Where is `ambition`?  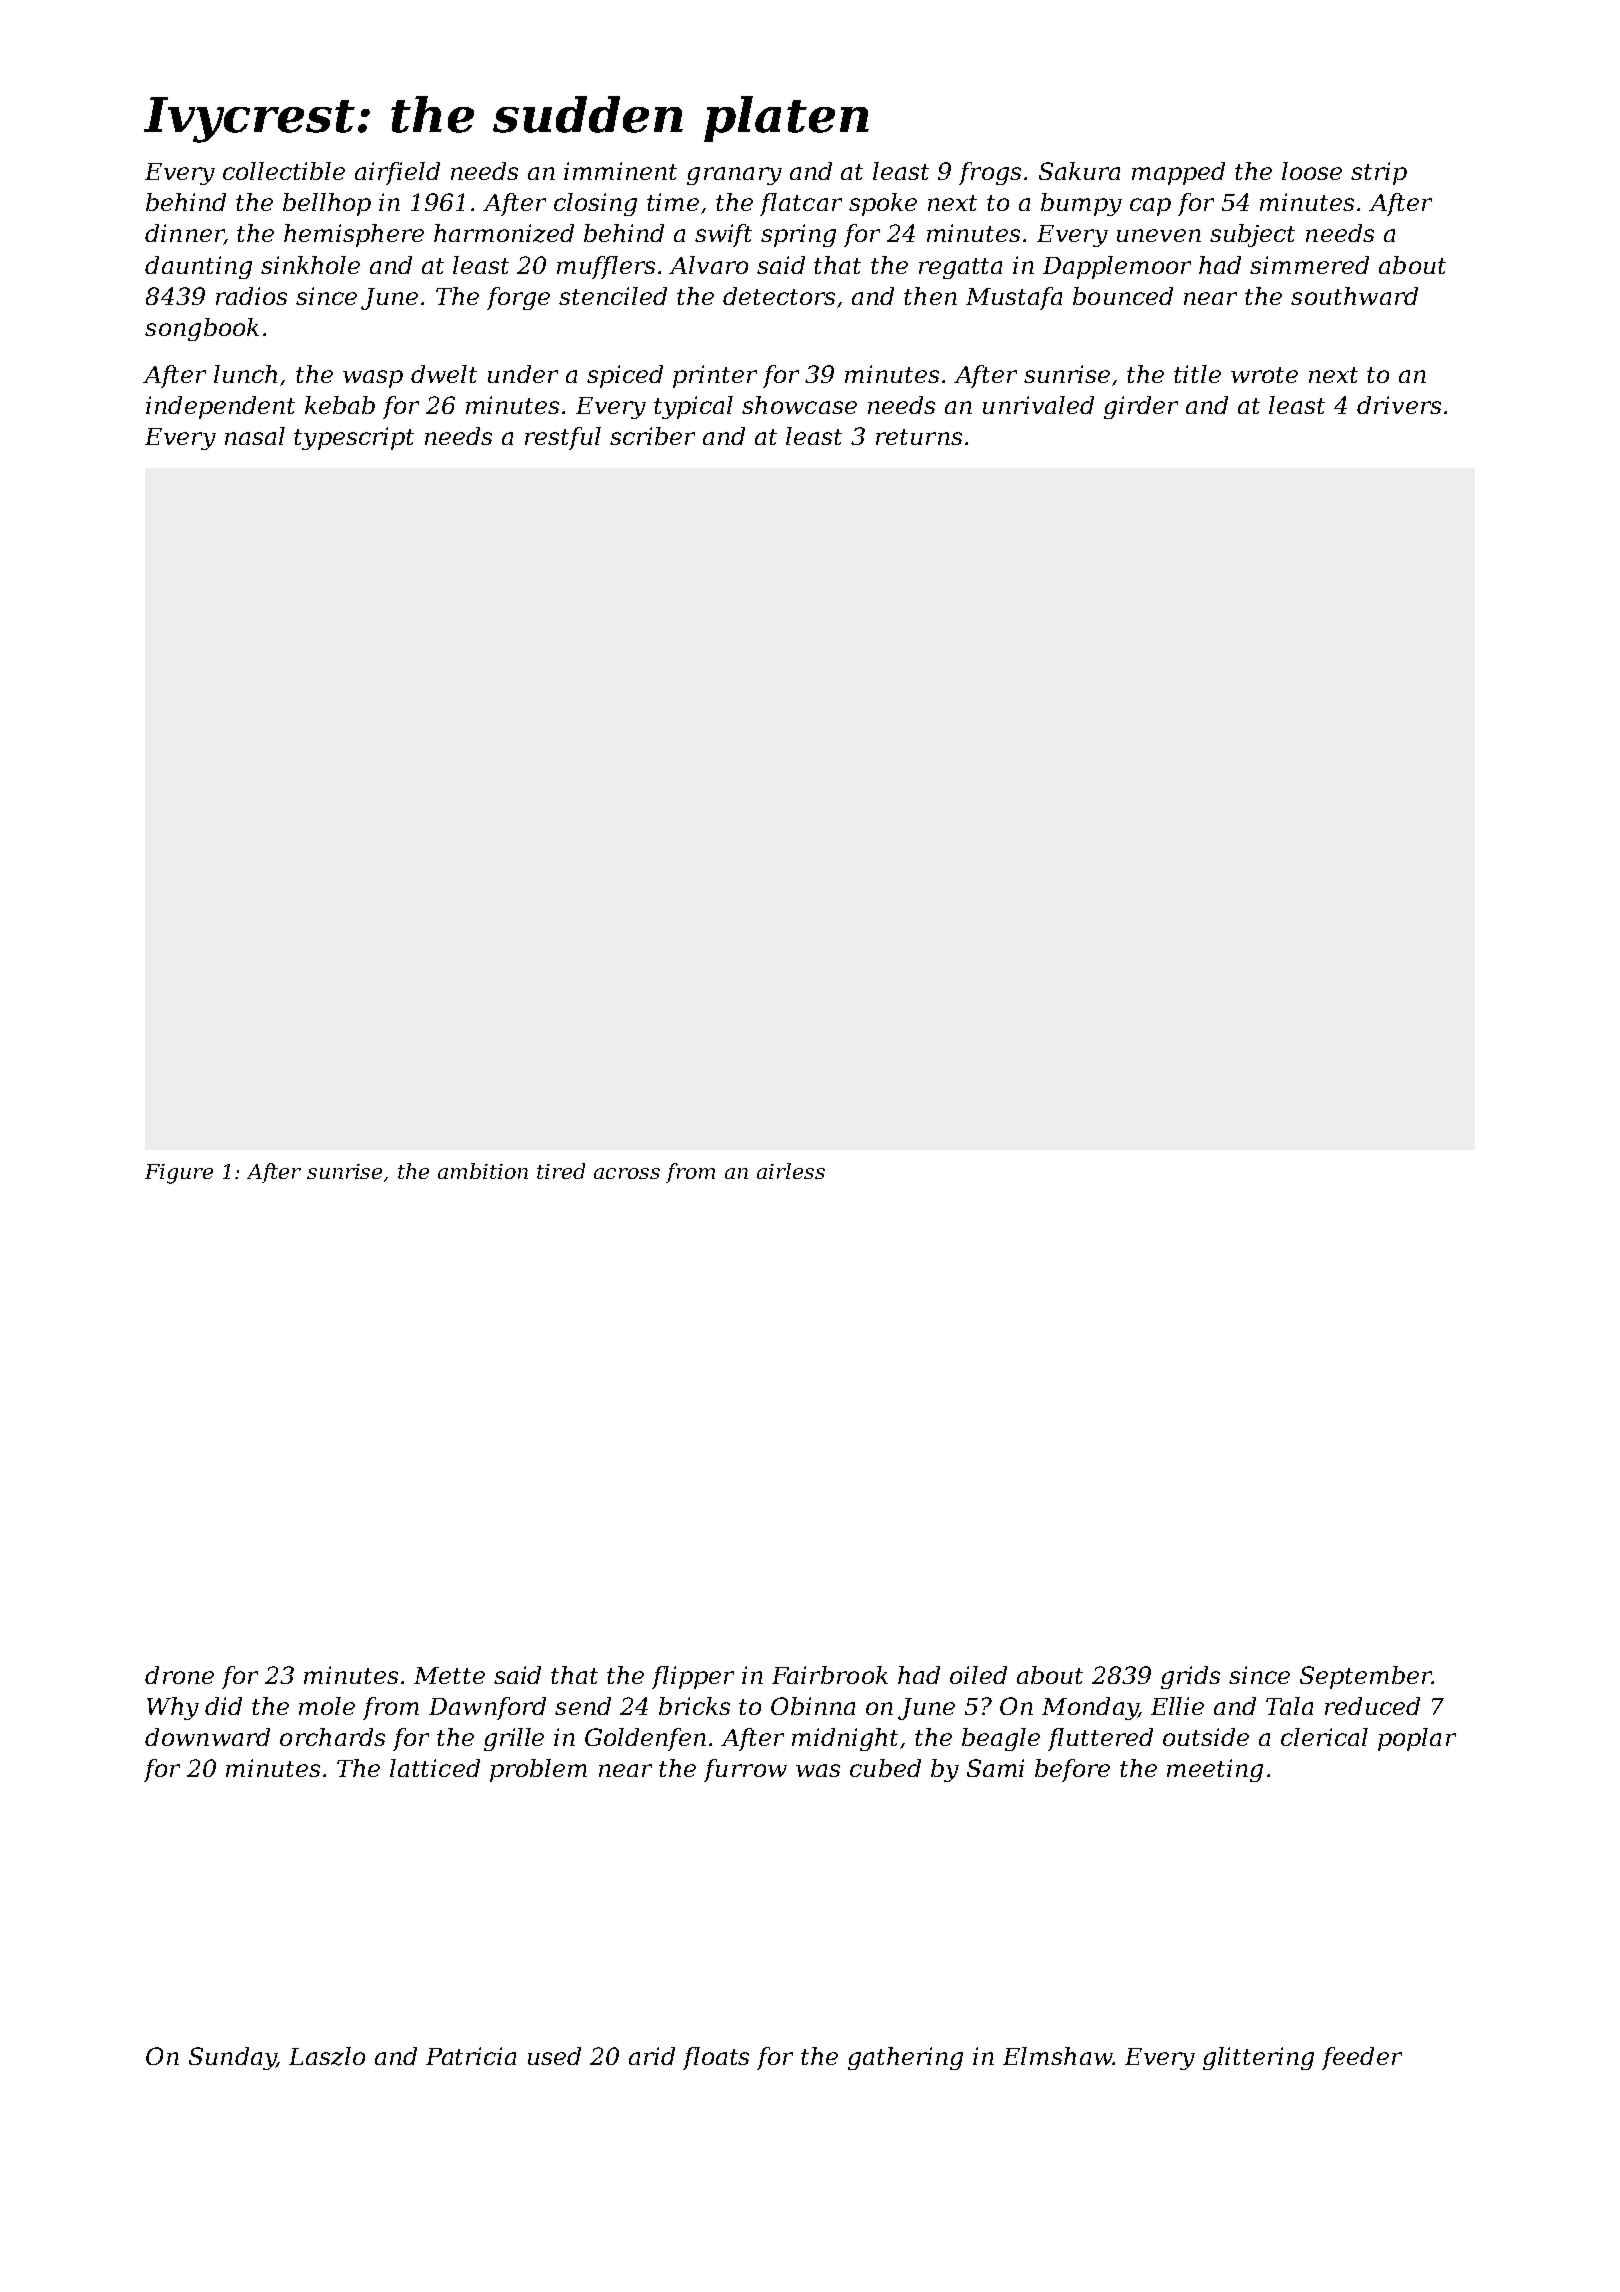 ambition is located at coordinates (483, 1171).
